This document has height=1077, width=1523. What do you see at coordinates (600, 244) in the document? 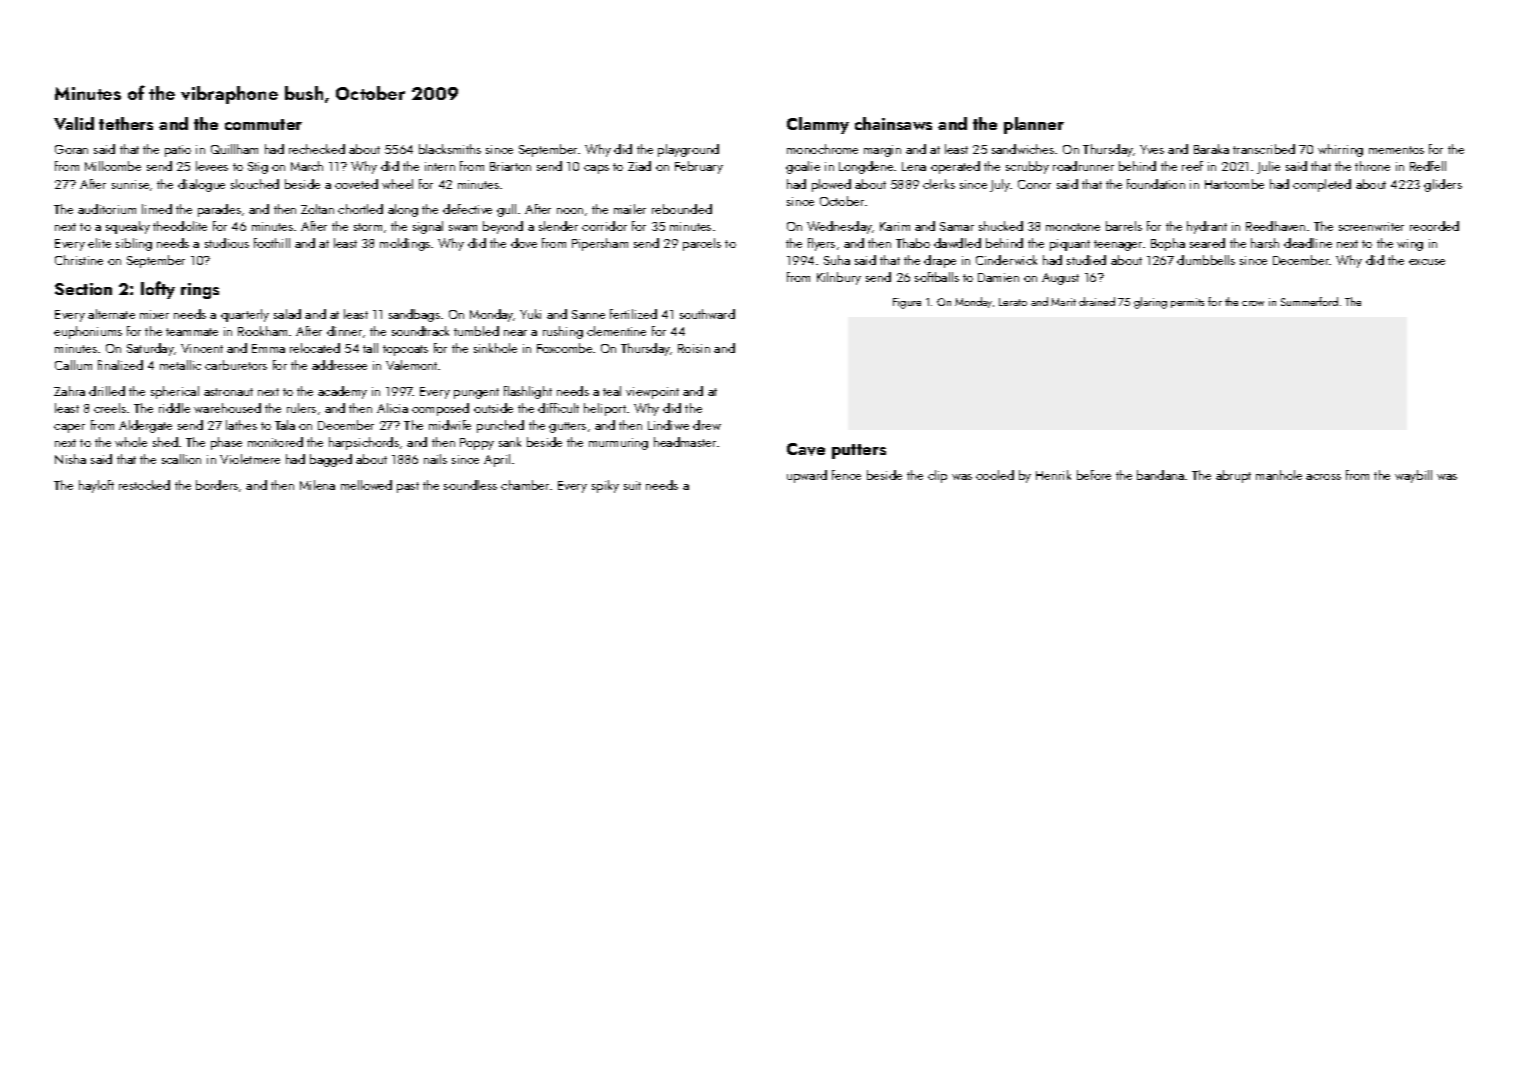
I see `Pipersham` at bounding box center [600, 244].
